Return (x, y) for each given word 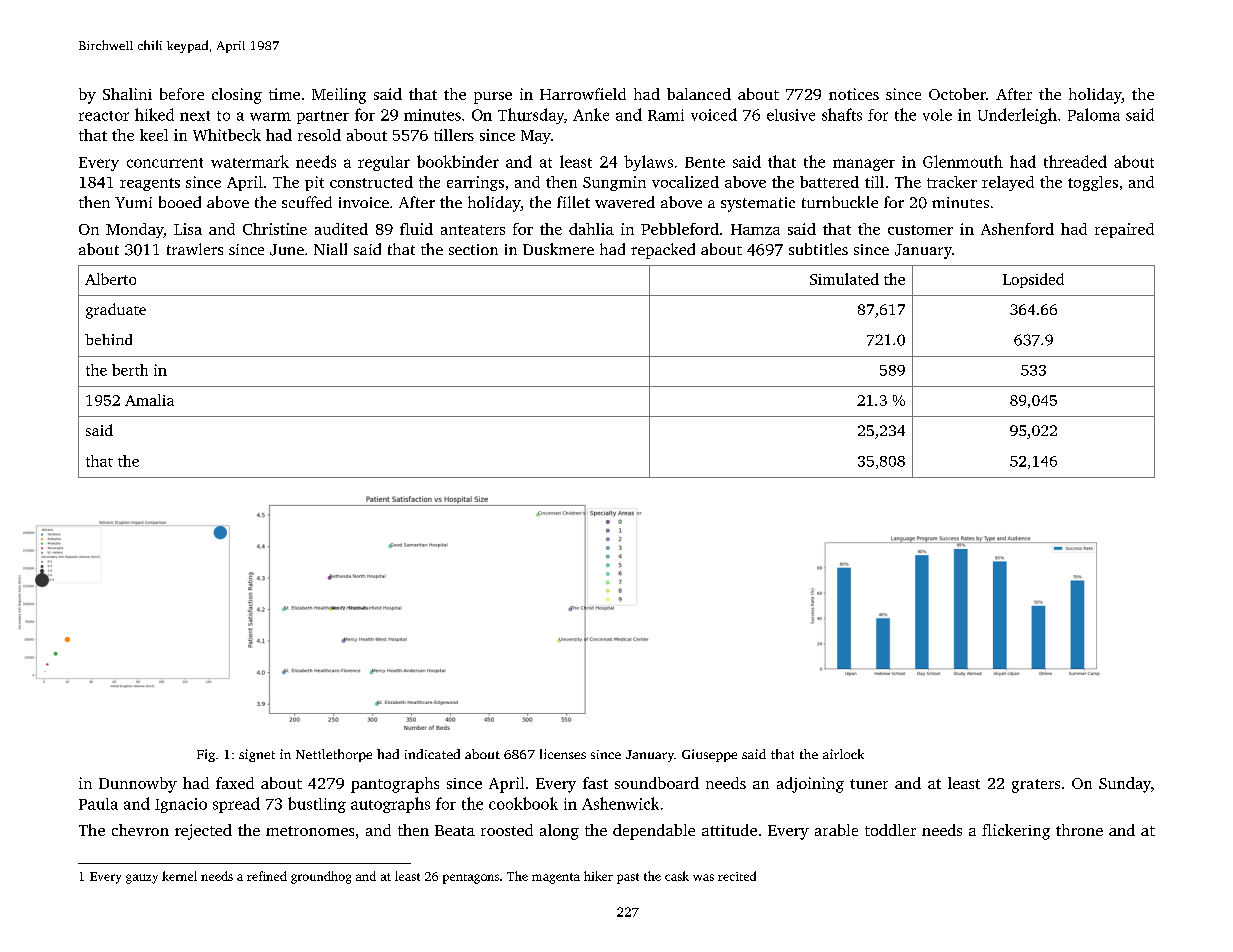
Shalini (127, 94)
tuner (869, 784)
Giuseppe (709, 755)
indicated (432, 754)
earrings (475, 183)
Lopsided (1033, 280)
